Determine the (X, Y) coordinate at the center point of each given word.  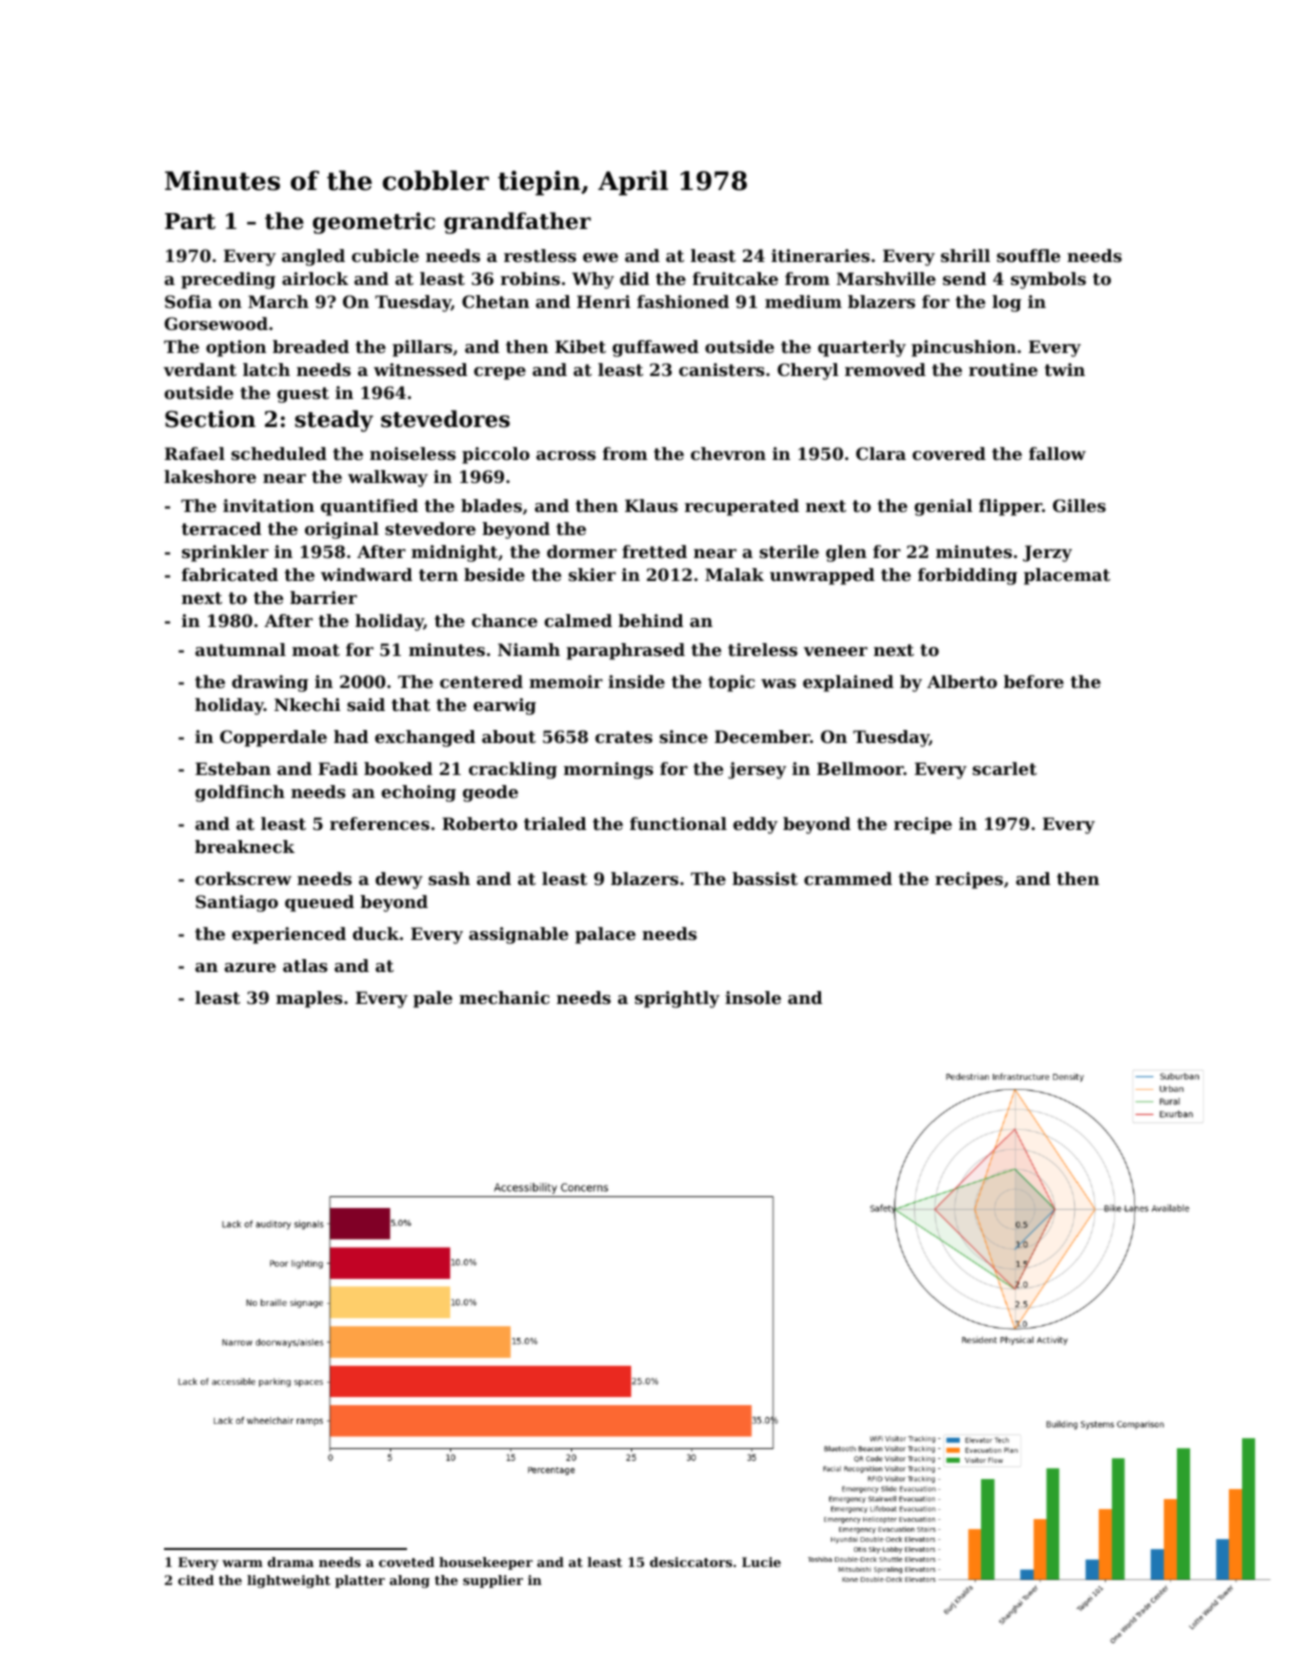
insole (753, 997)
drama (291, 1562)
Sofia (188, 301)
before (1034, 681)
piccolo (496, 455)
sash (449, 878)
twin (1064, 369)
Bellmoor (860, 768)
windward (366, 574)
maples (309, 999)
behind (650, 620)
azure (250, 967)
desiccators (691, 1562)
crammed (848, 878)
